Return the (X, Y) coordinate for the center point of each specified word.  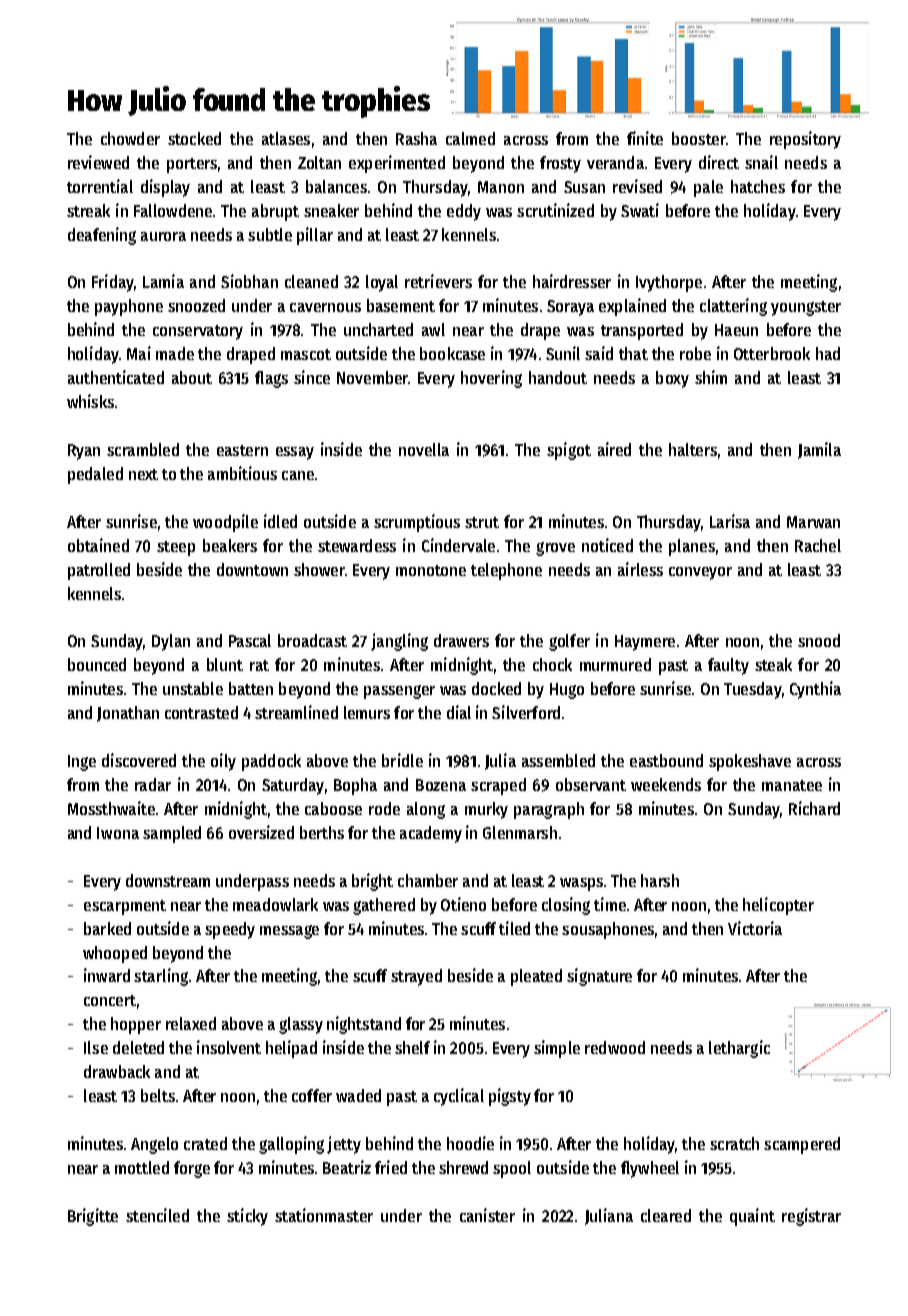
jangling (399, 642)
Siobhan (249, 281)
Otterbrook (772, 353)
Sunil (563, 353)
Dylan (171, 642)
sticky (247, 1217)
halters (693, 449)
